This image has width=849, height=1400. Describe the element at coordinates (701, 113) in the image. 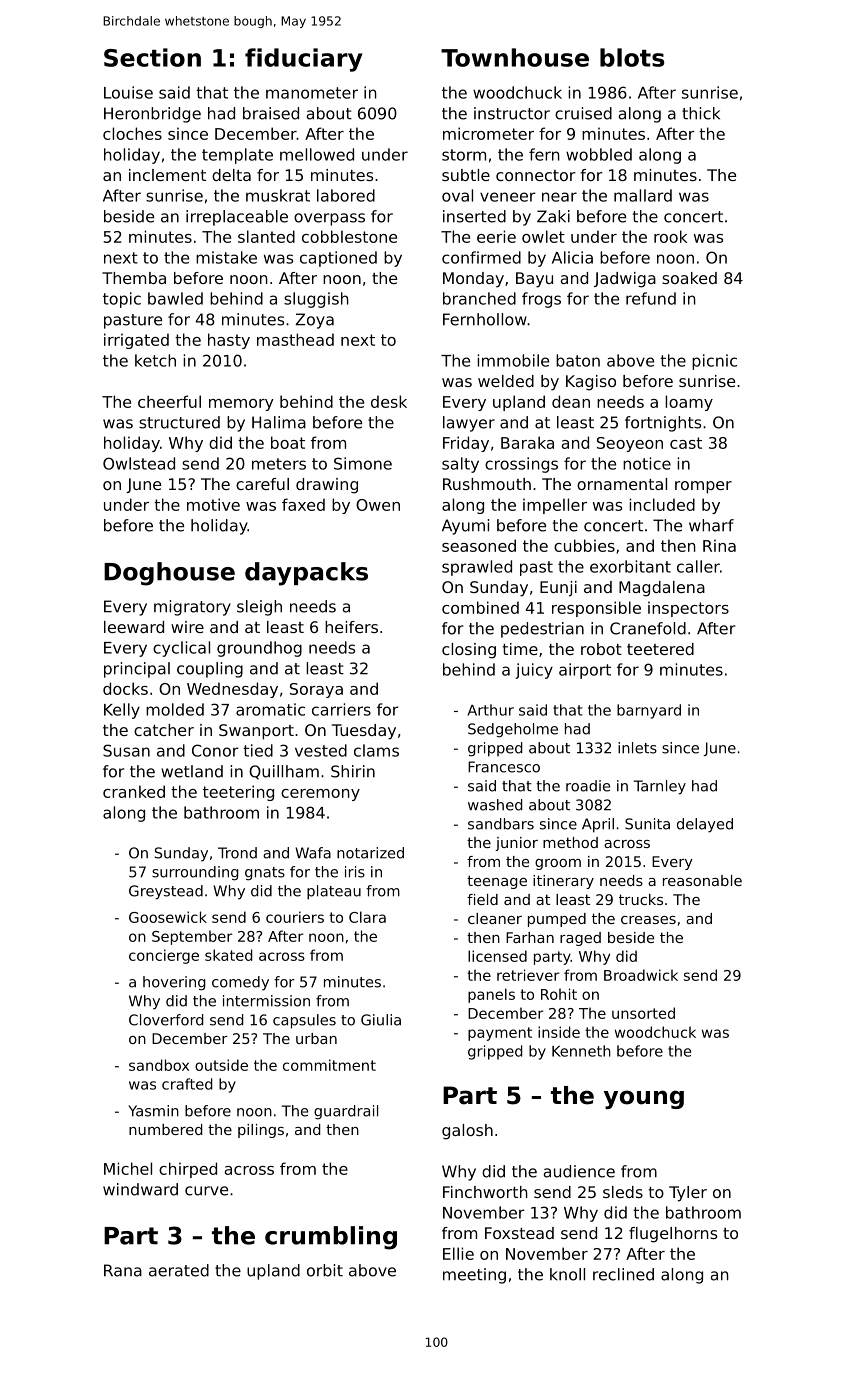

I see `thick` at that location.
